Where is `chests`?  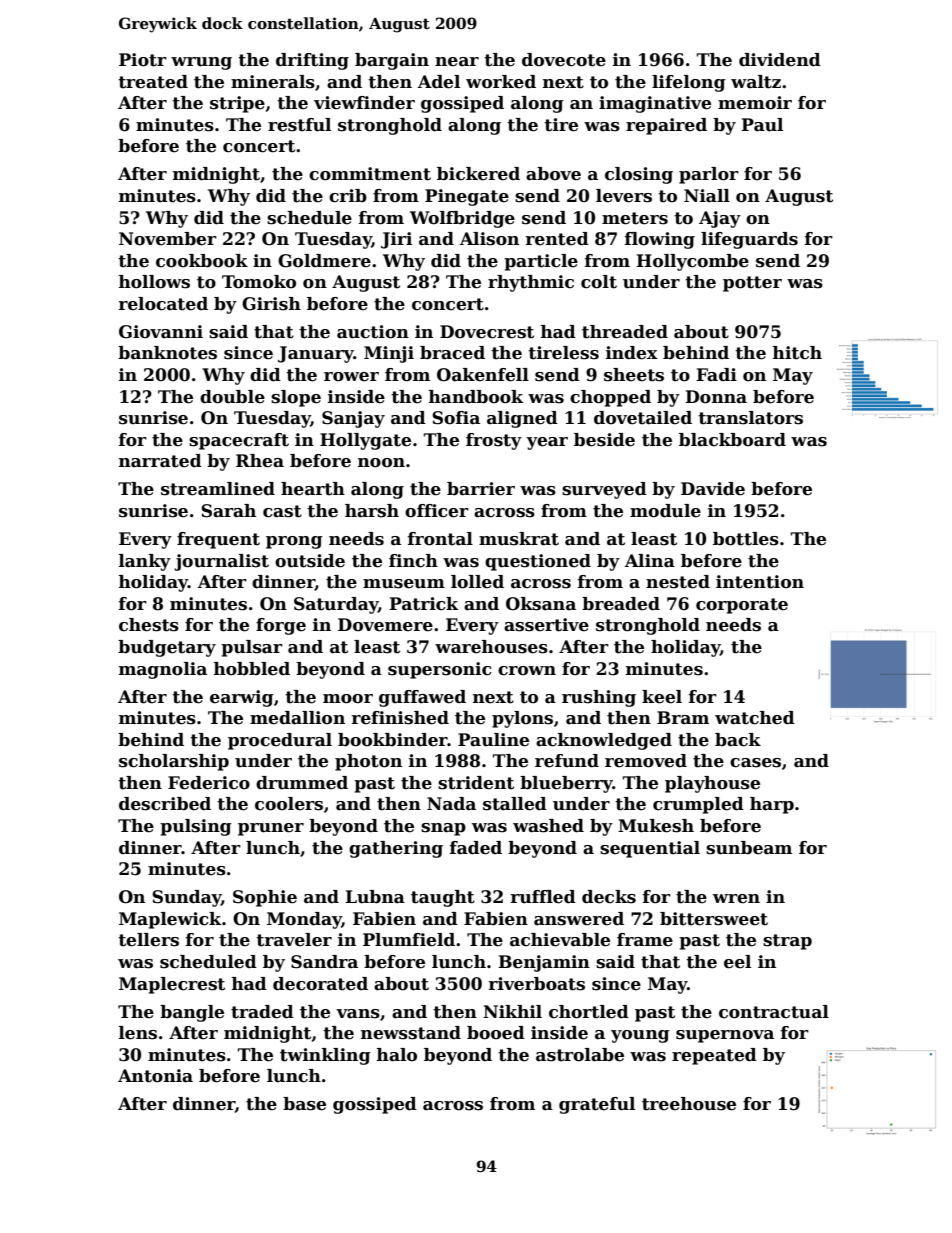 chests is located at coordinates (149, 625).
